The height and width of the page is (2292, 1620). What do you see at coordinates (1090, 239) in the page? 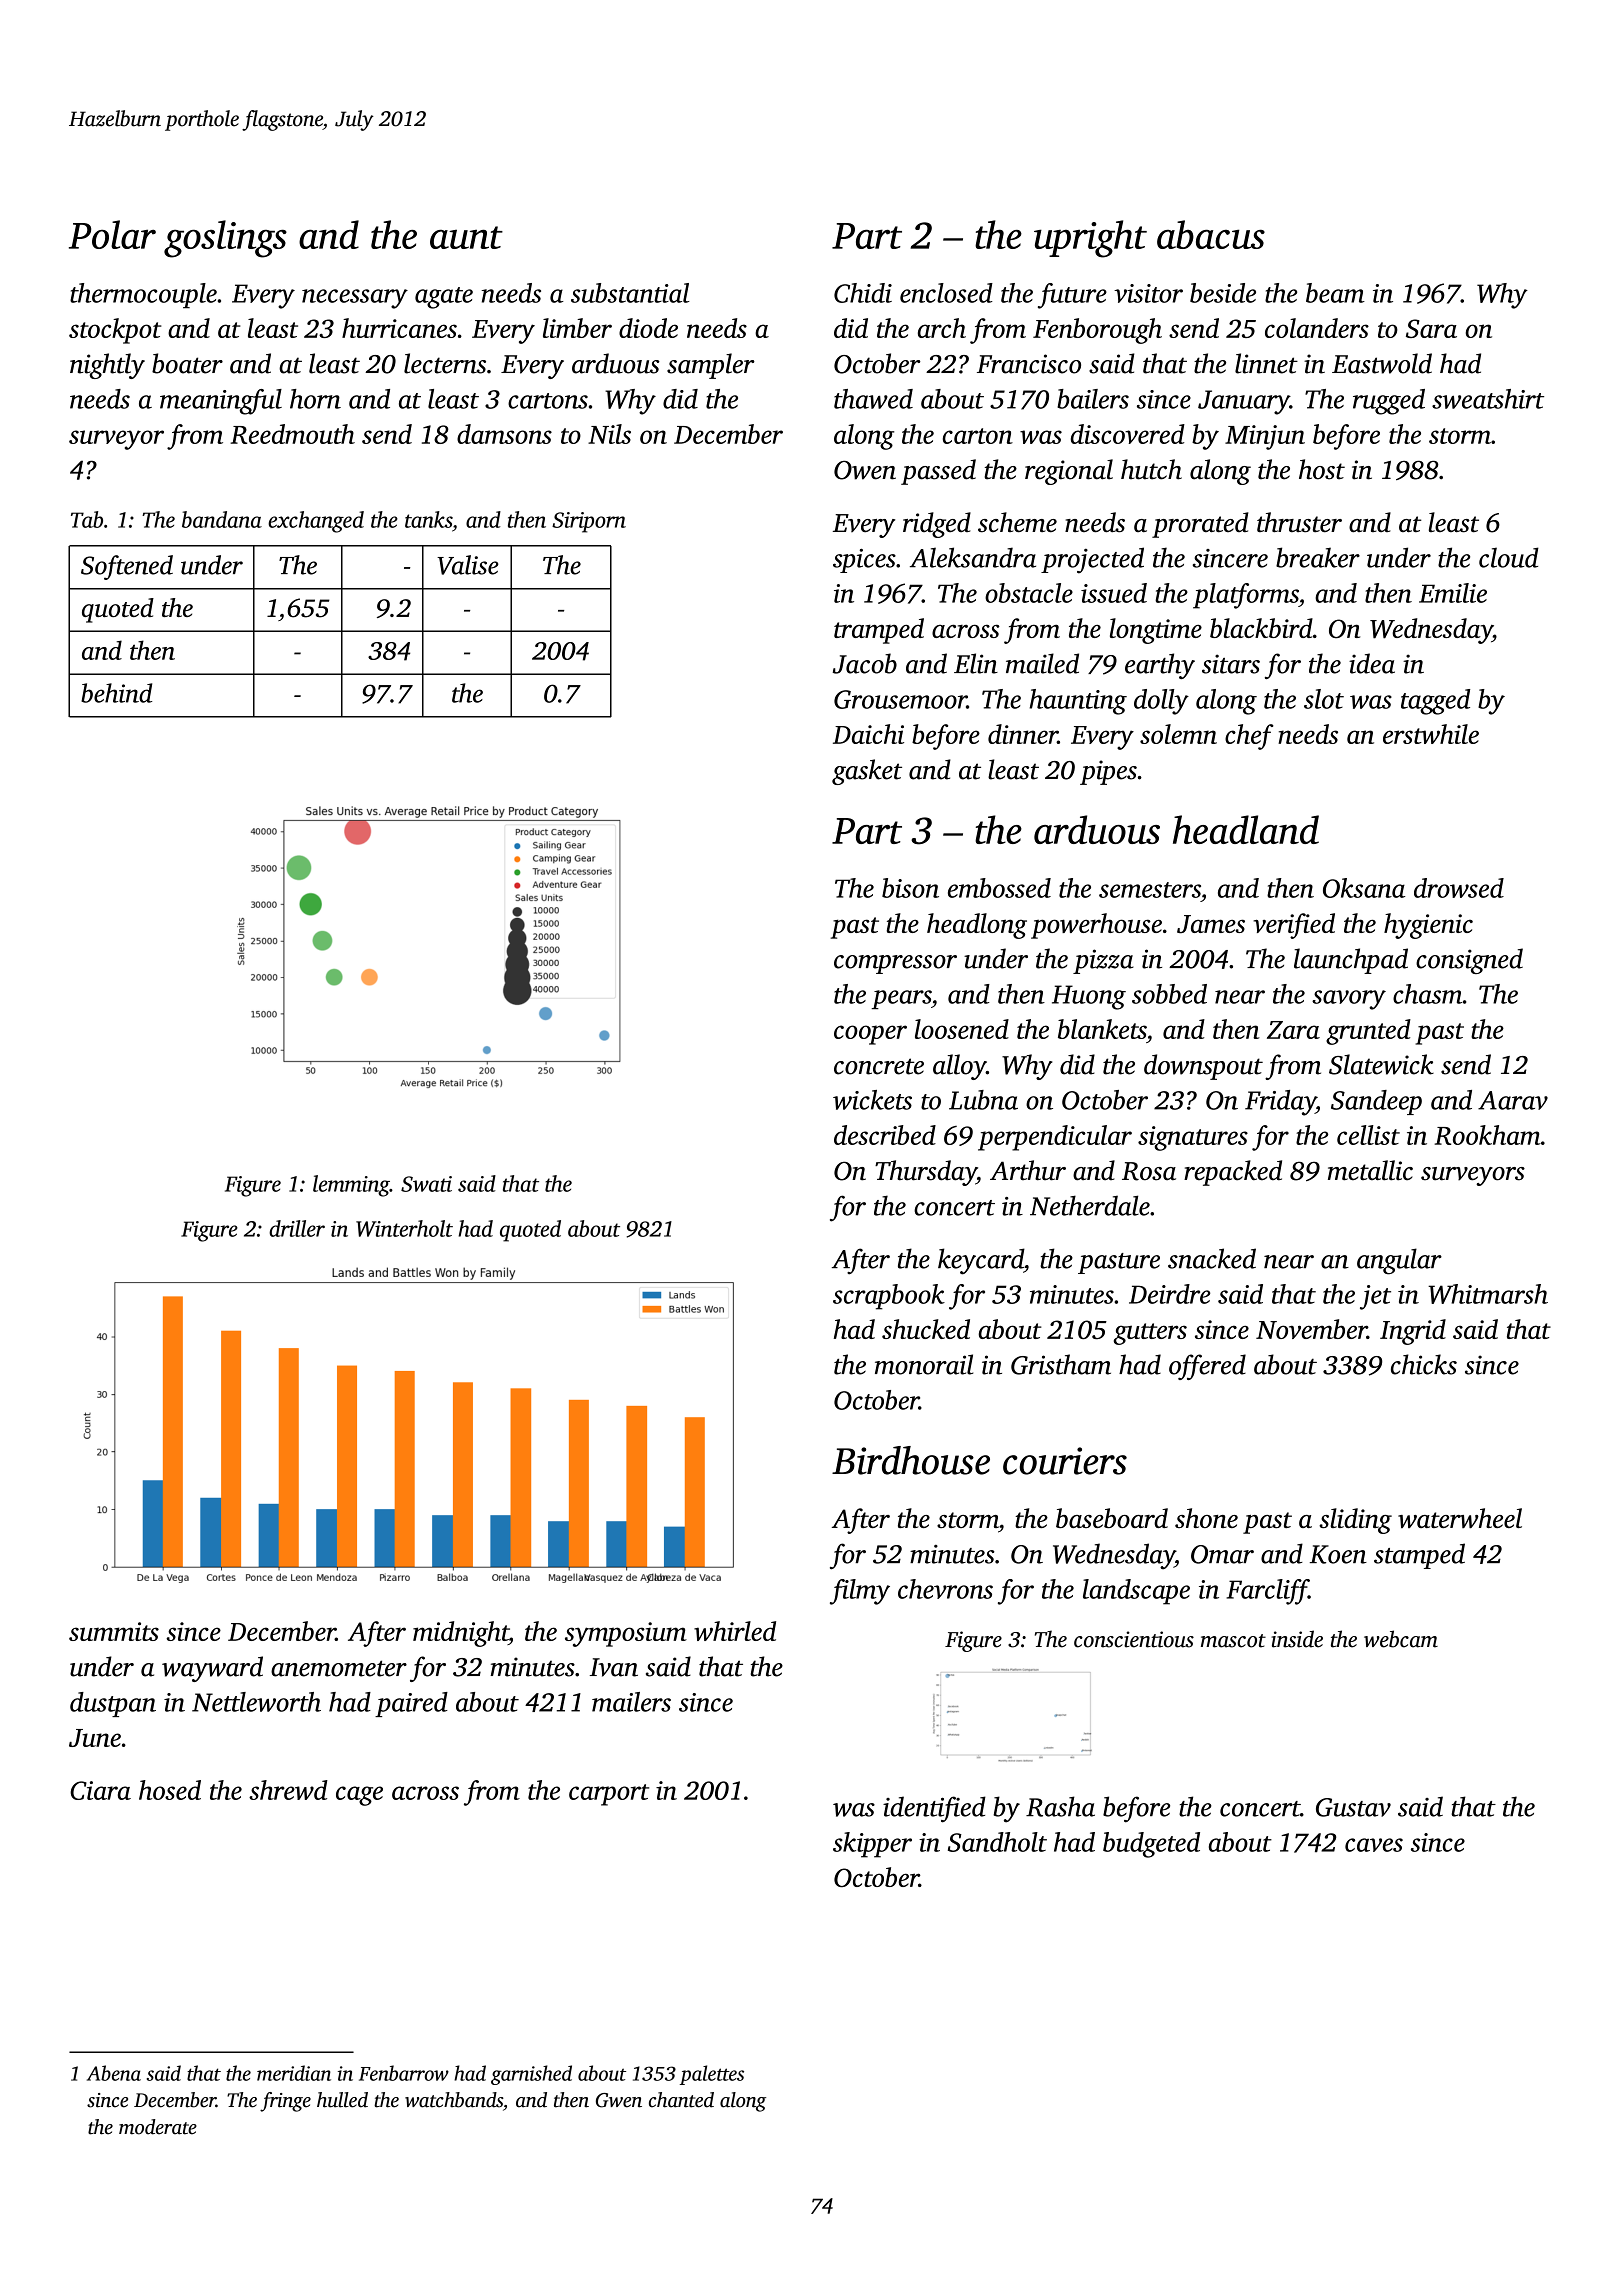
I see `upright` at bounding box center [1090, 239].
